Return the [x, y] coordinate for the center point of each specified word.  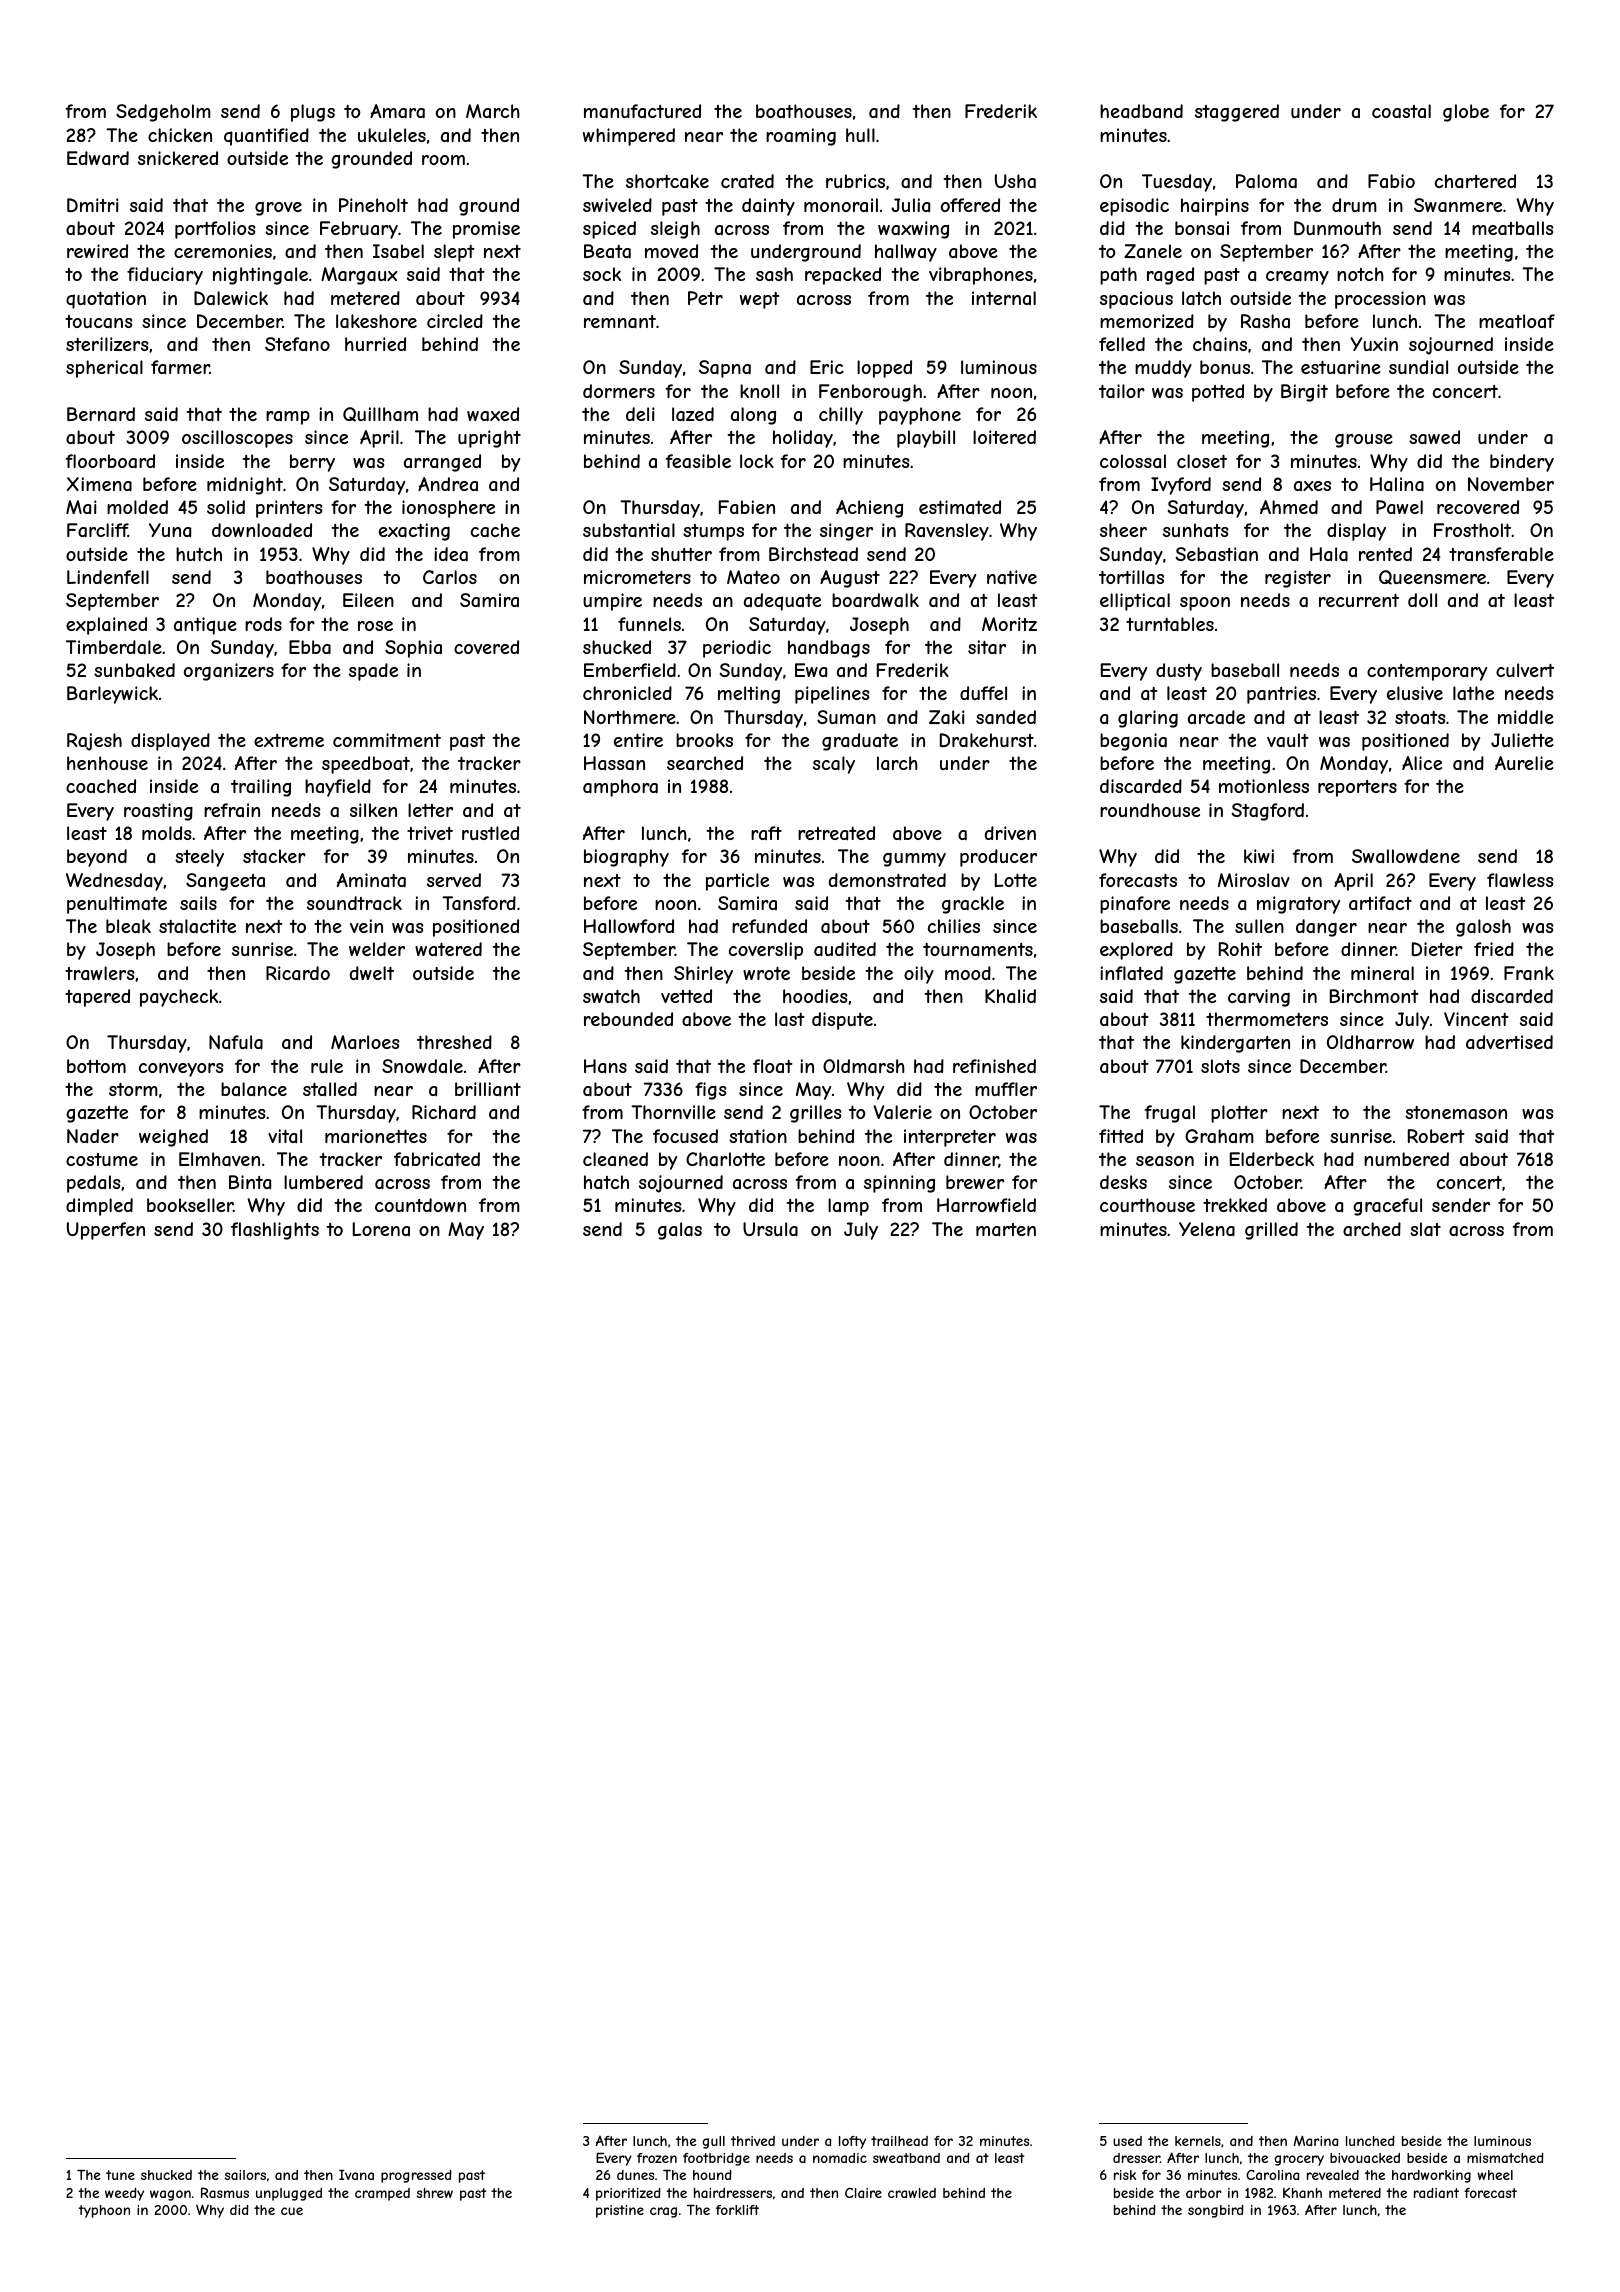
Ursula [770, 1229]
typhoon [104, 2211]
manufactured [642, 111]
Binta [250, 1182]
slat [1425, 1229]
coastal [1401, 111]
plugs [313, 113]
